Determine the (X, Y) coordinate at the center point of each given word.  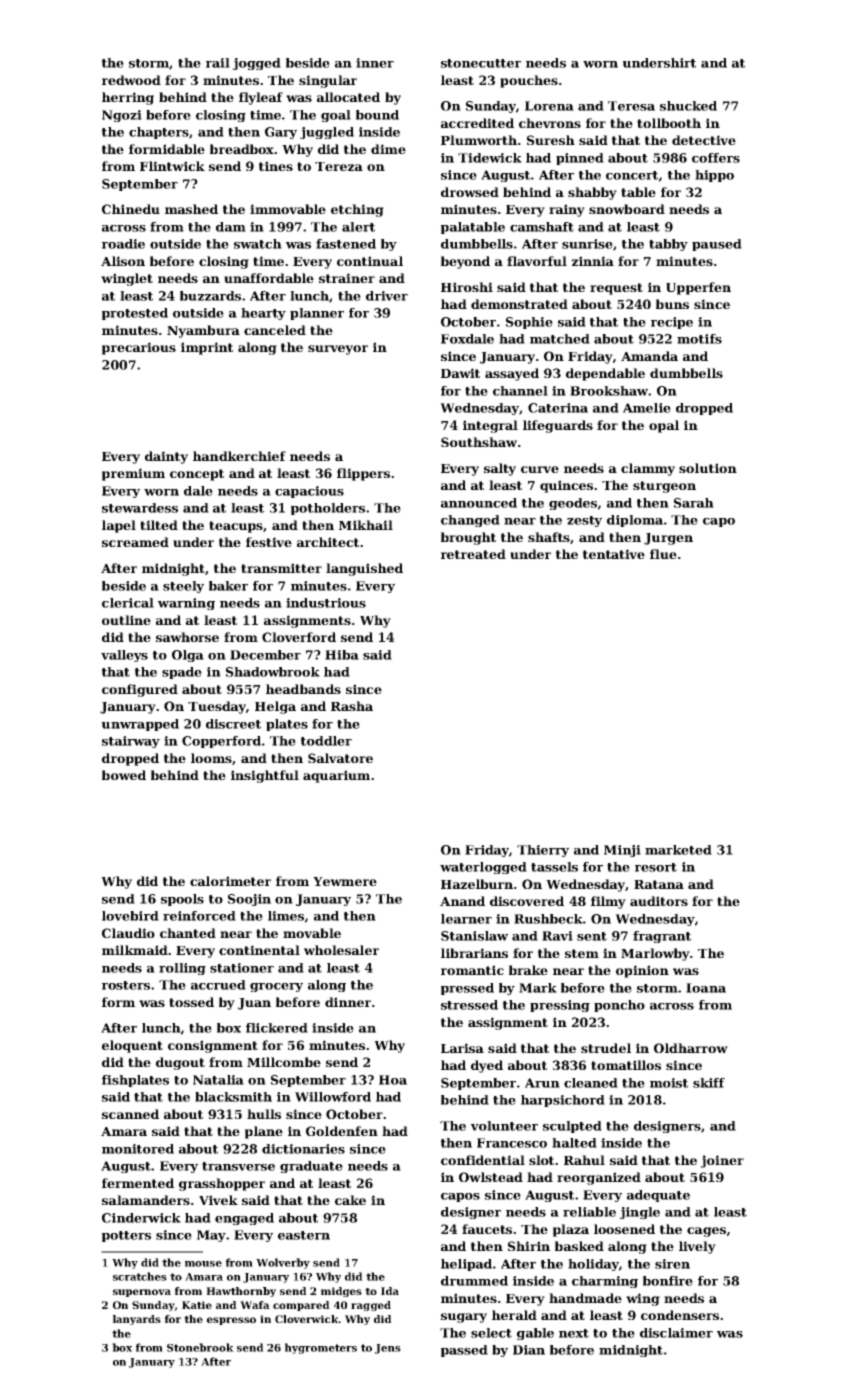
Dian (529, 1350)
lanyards (137, 1320)
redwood (131, 80)
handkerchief (239, 456)
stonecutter (481, 63)
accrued (218, 985)
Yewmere (345, 881)
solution (708, 468)
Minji (622, 851)
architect (328, 542)
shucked (688, 106)
